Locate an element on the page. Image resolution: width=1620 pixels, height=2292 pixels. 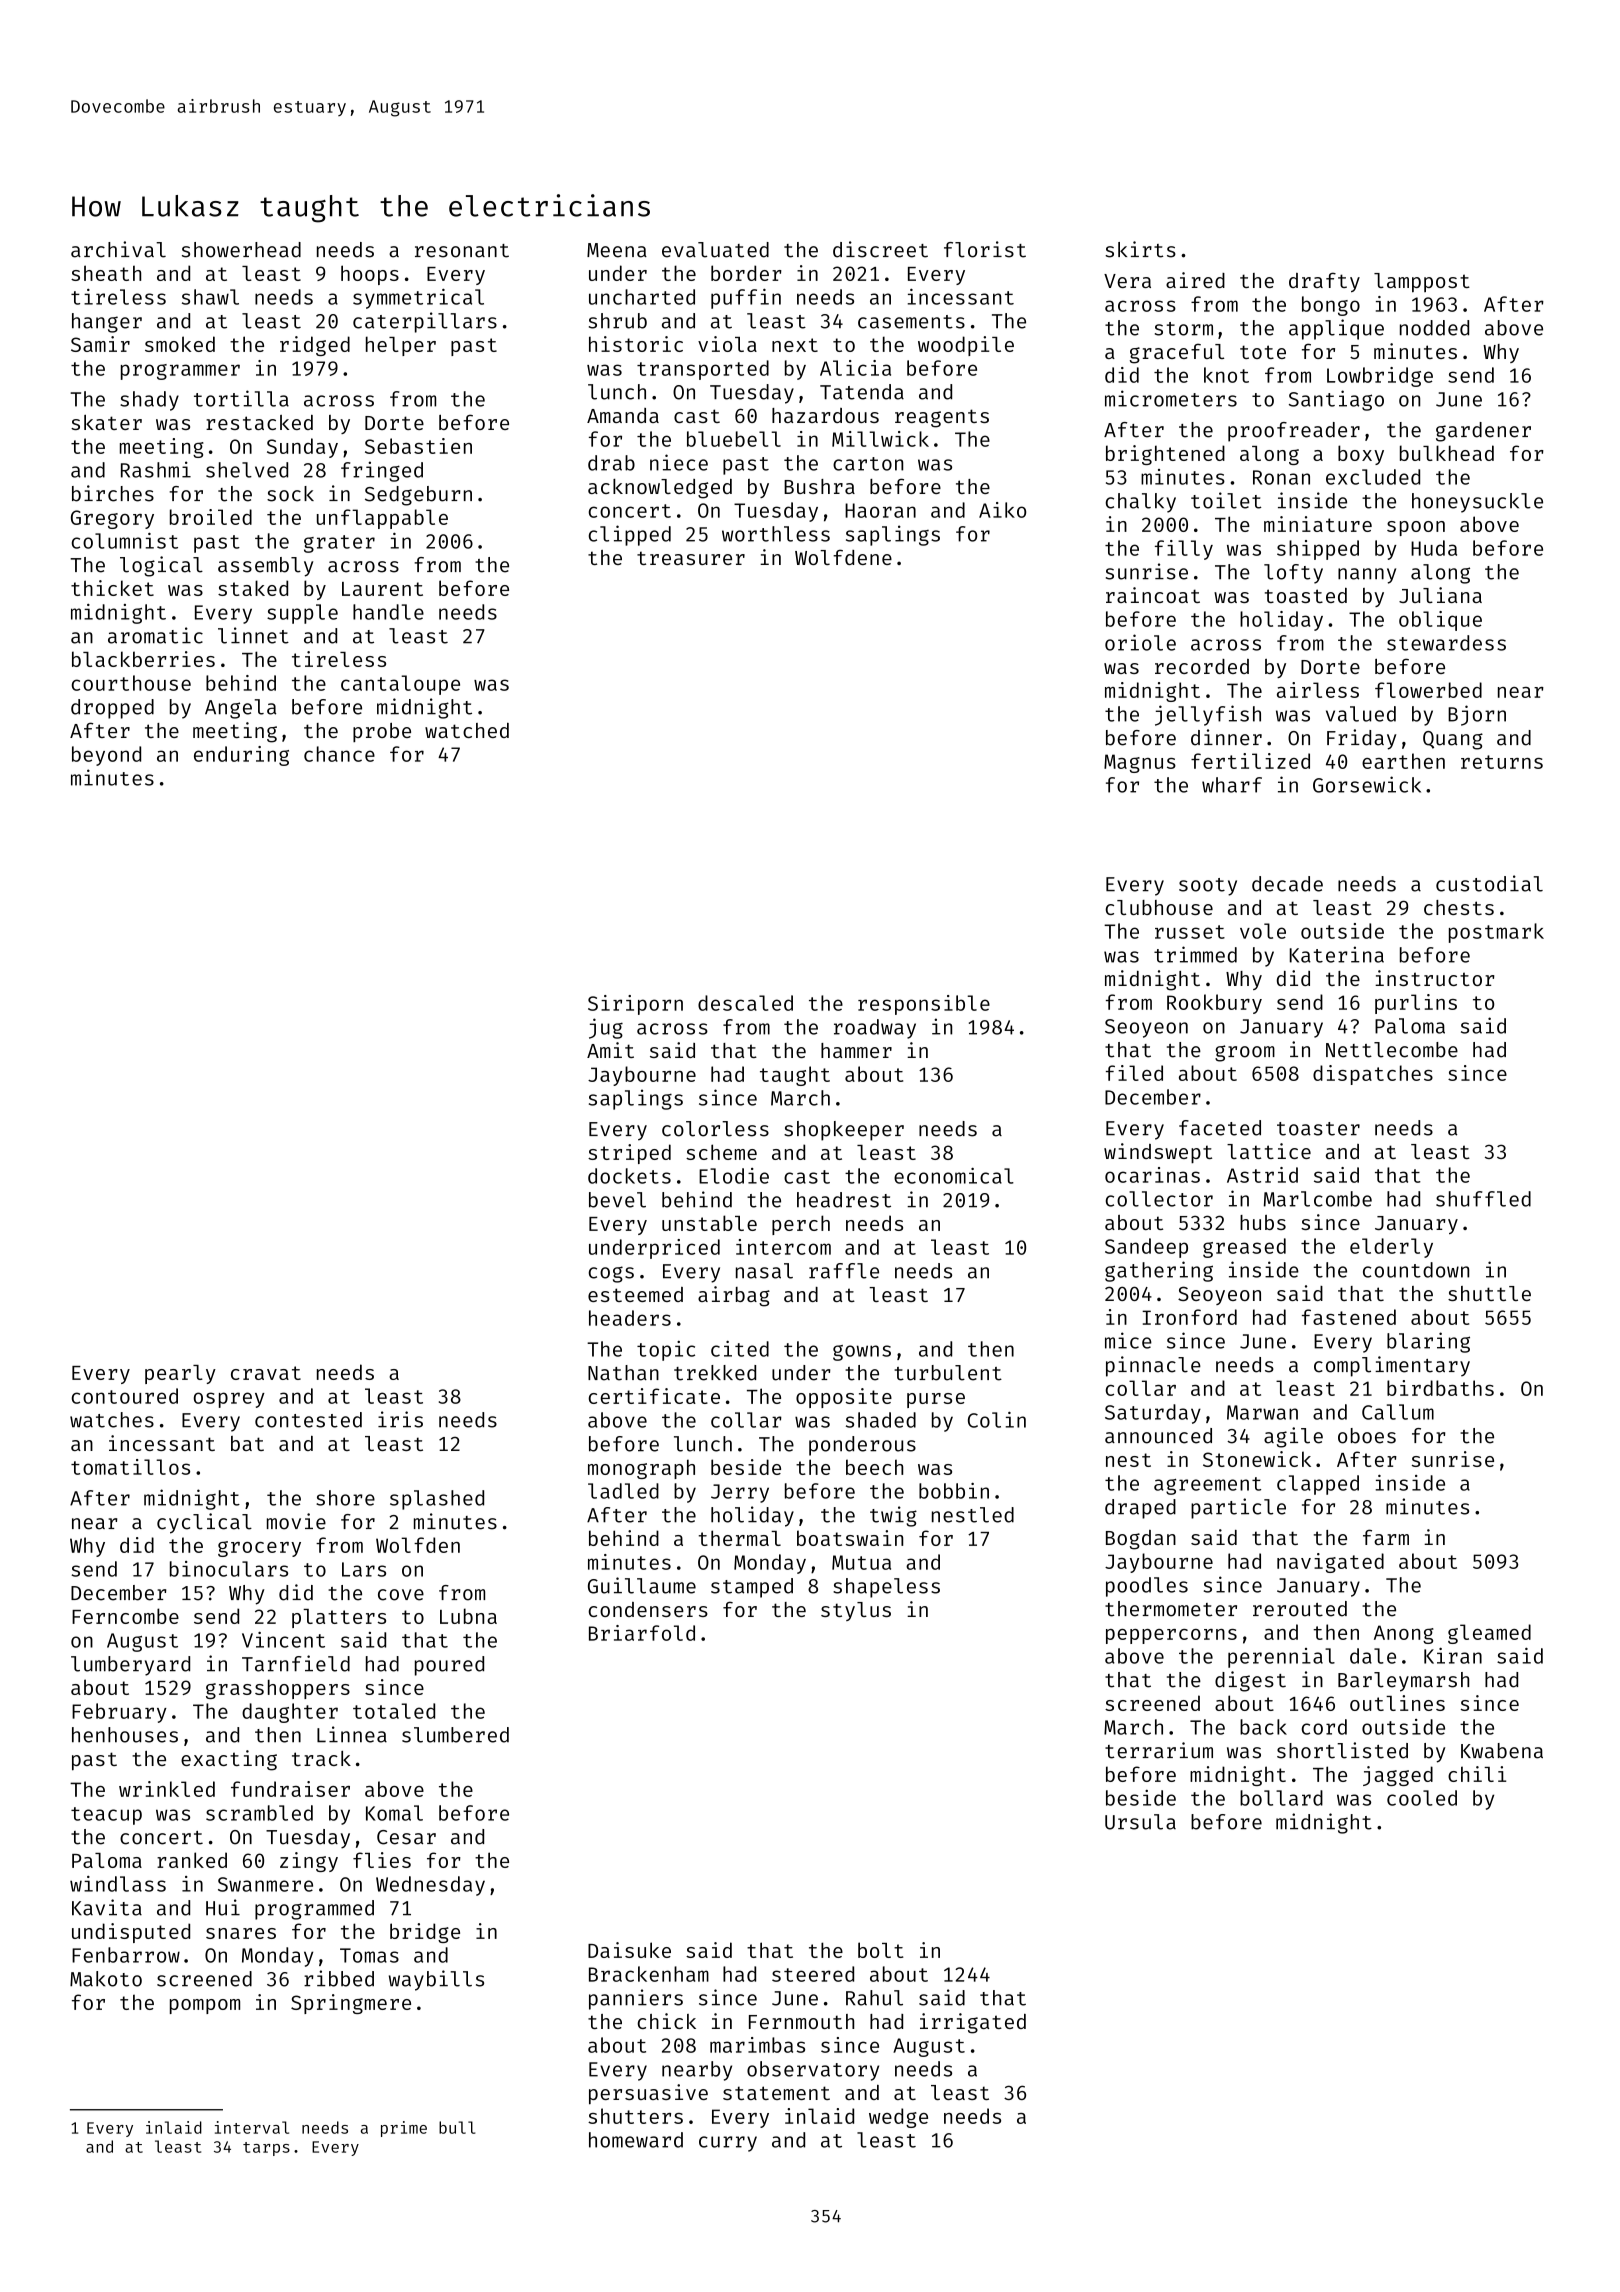
graceful is located at coordinates (1177, 353).
